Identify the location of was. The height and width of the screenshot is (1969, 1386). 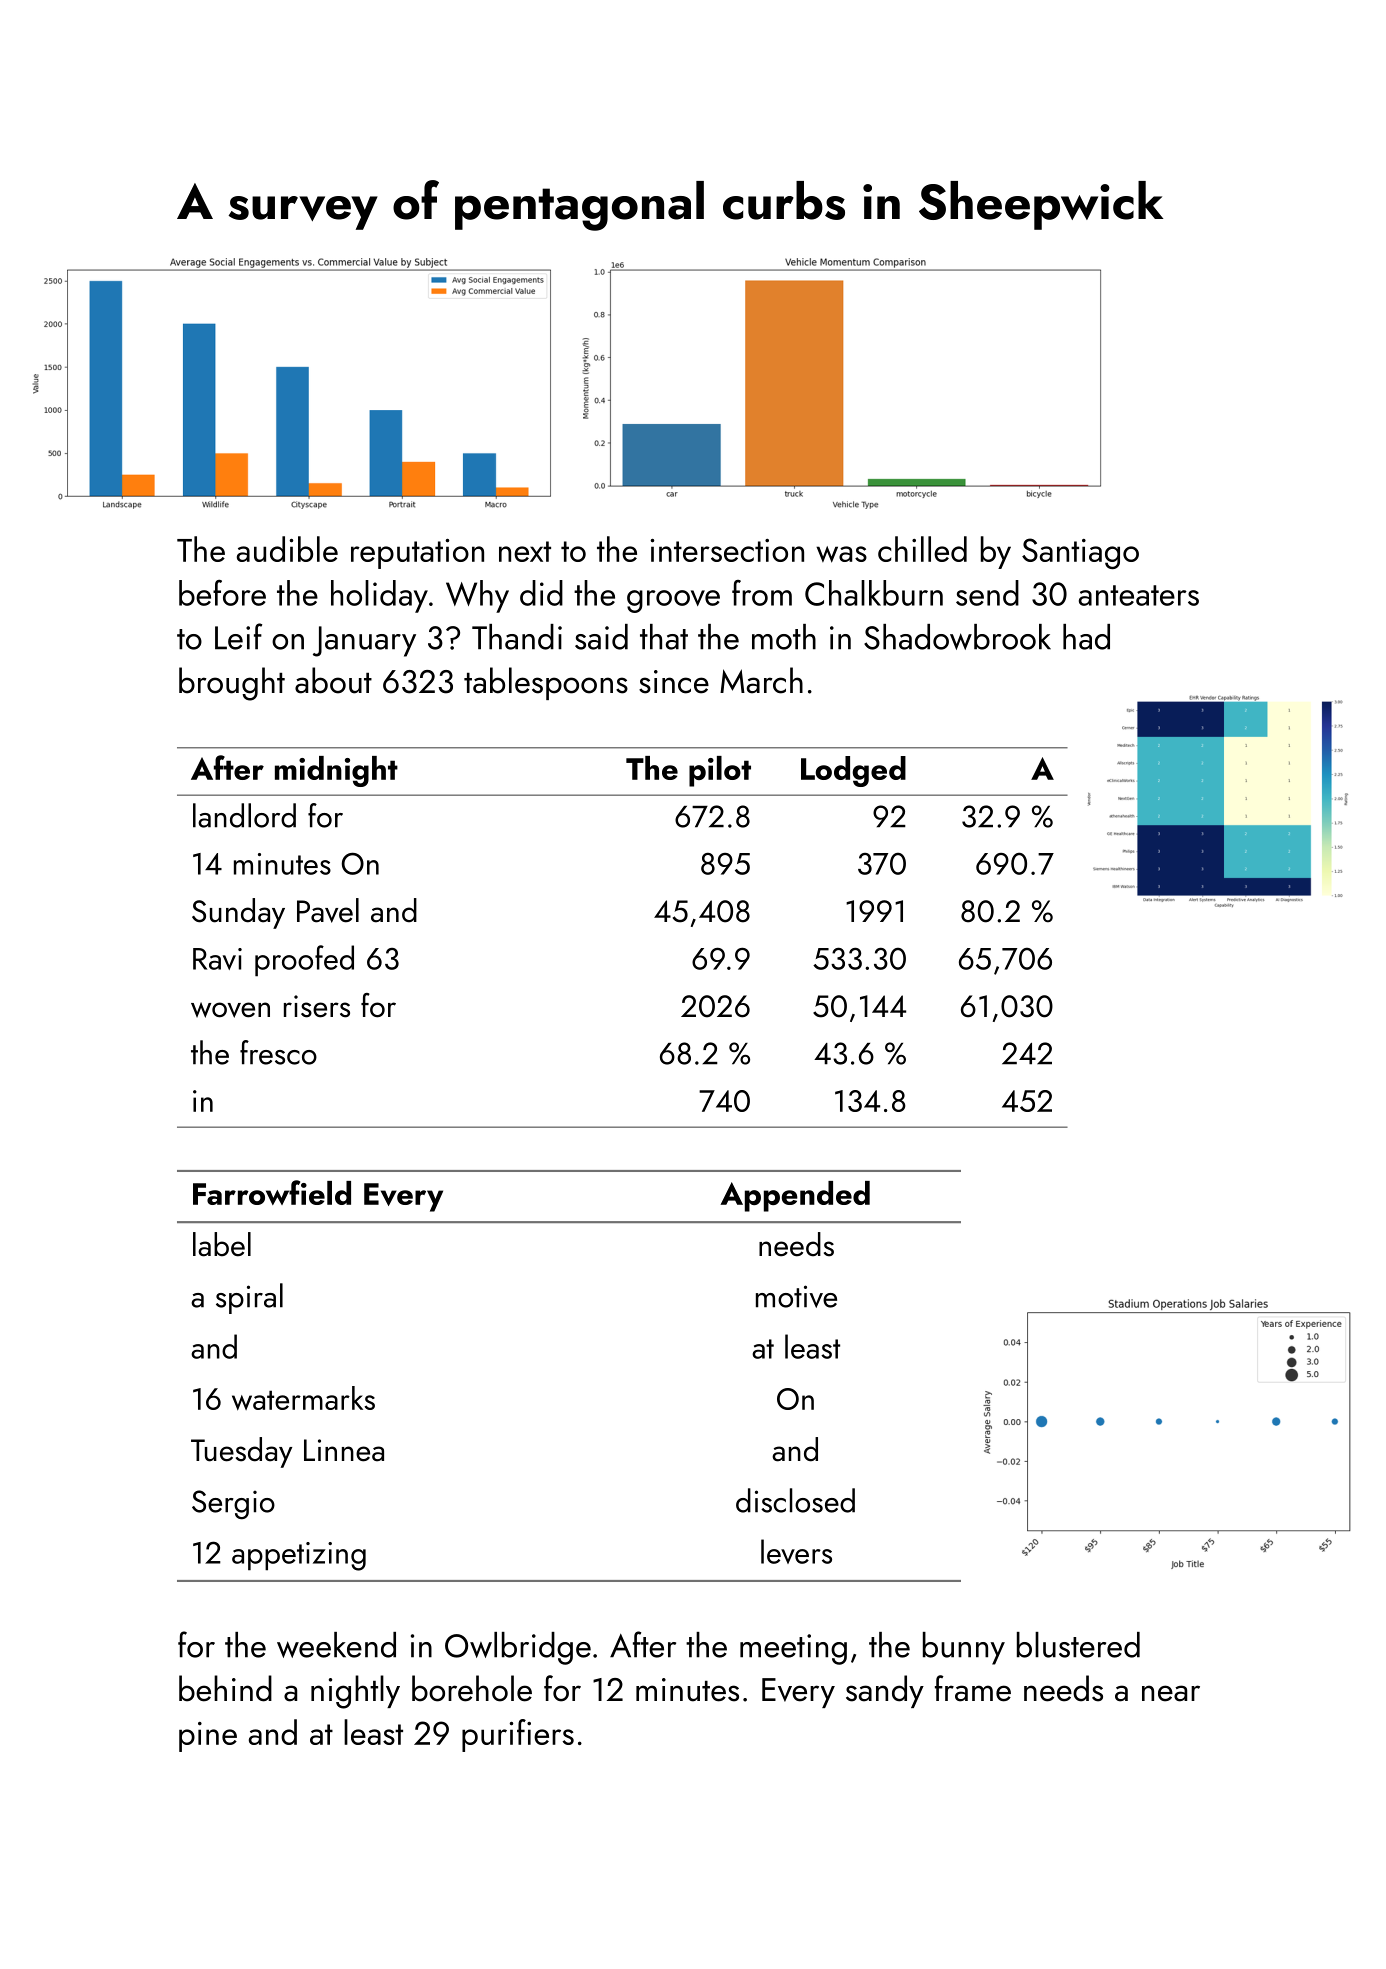
(841, 554).
